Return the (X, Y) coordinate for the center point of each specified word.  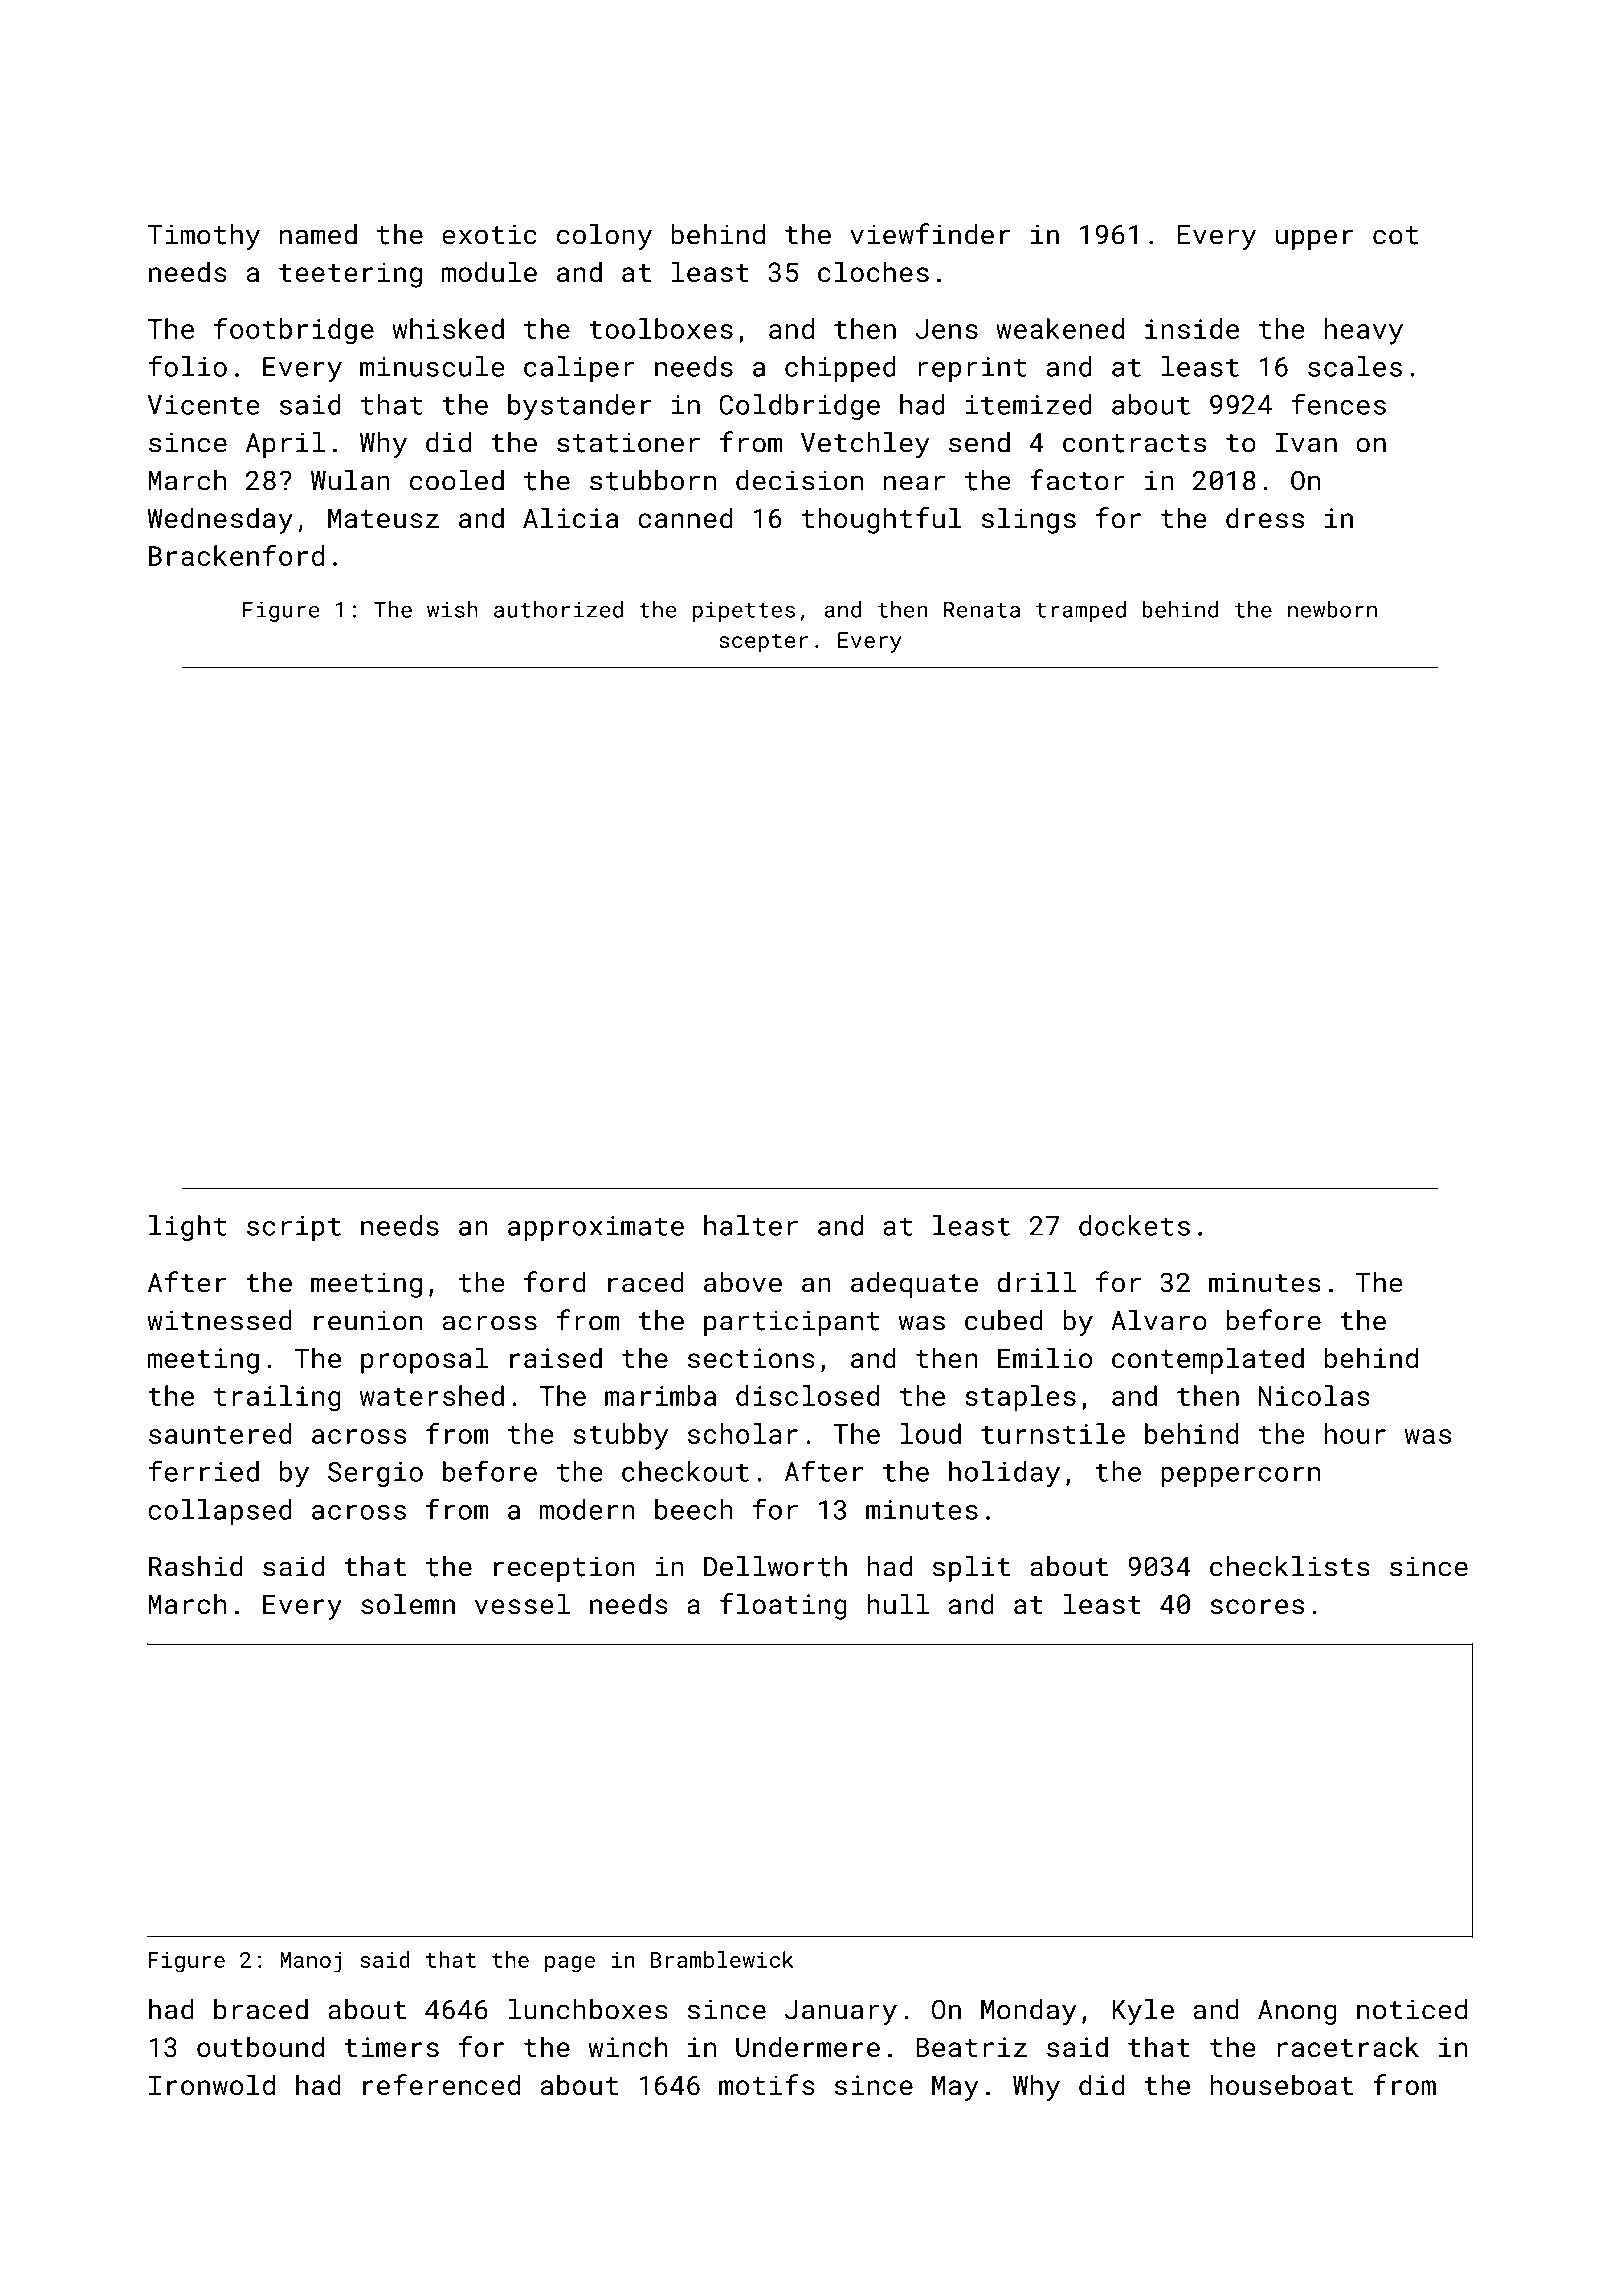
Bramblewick (722, 1959)
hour (1355, 1433)
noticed (1412, 2009)
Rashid (196, 1566)
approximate (596, 1228)
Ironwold (212, 2084)
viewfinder (930, 234)
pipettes (744, 611)
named (318, 234)
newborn (1332, 609)
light (187, 1228)
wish (452, 609)
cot (1395, 235)
